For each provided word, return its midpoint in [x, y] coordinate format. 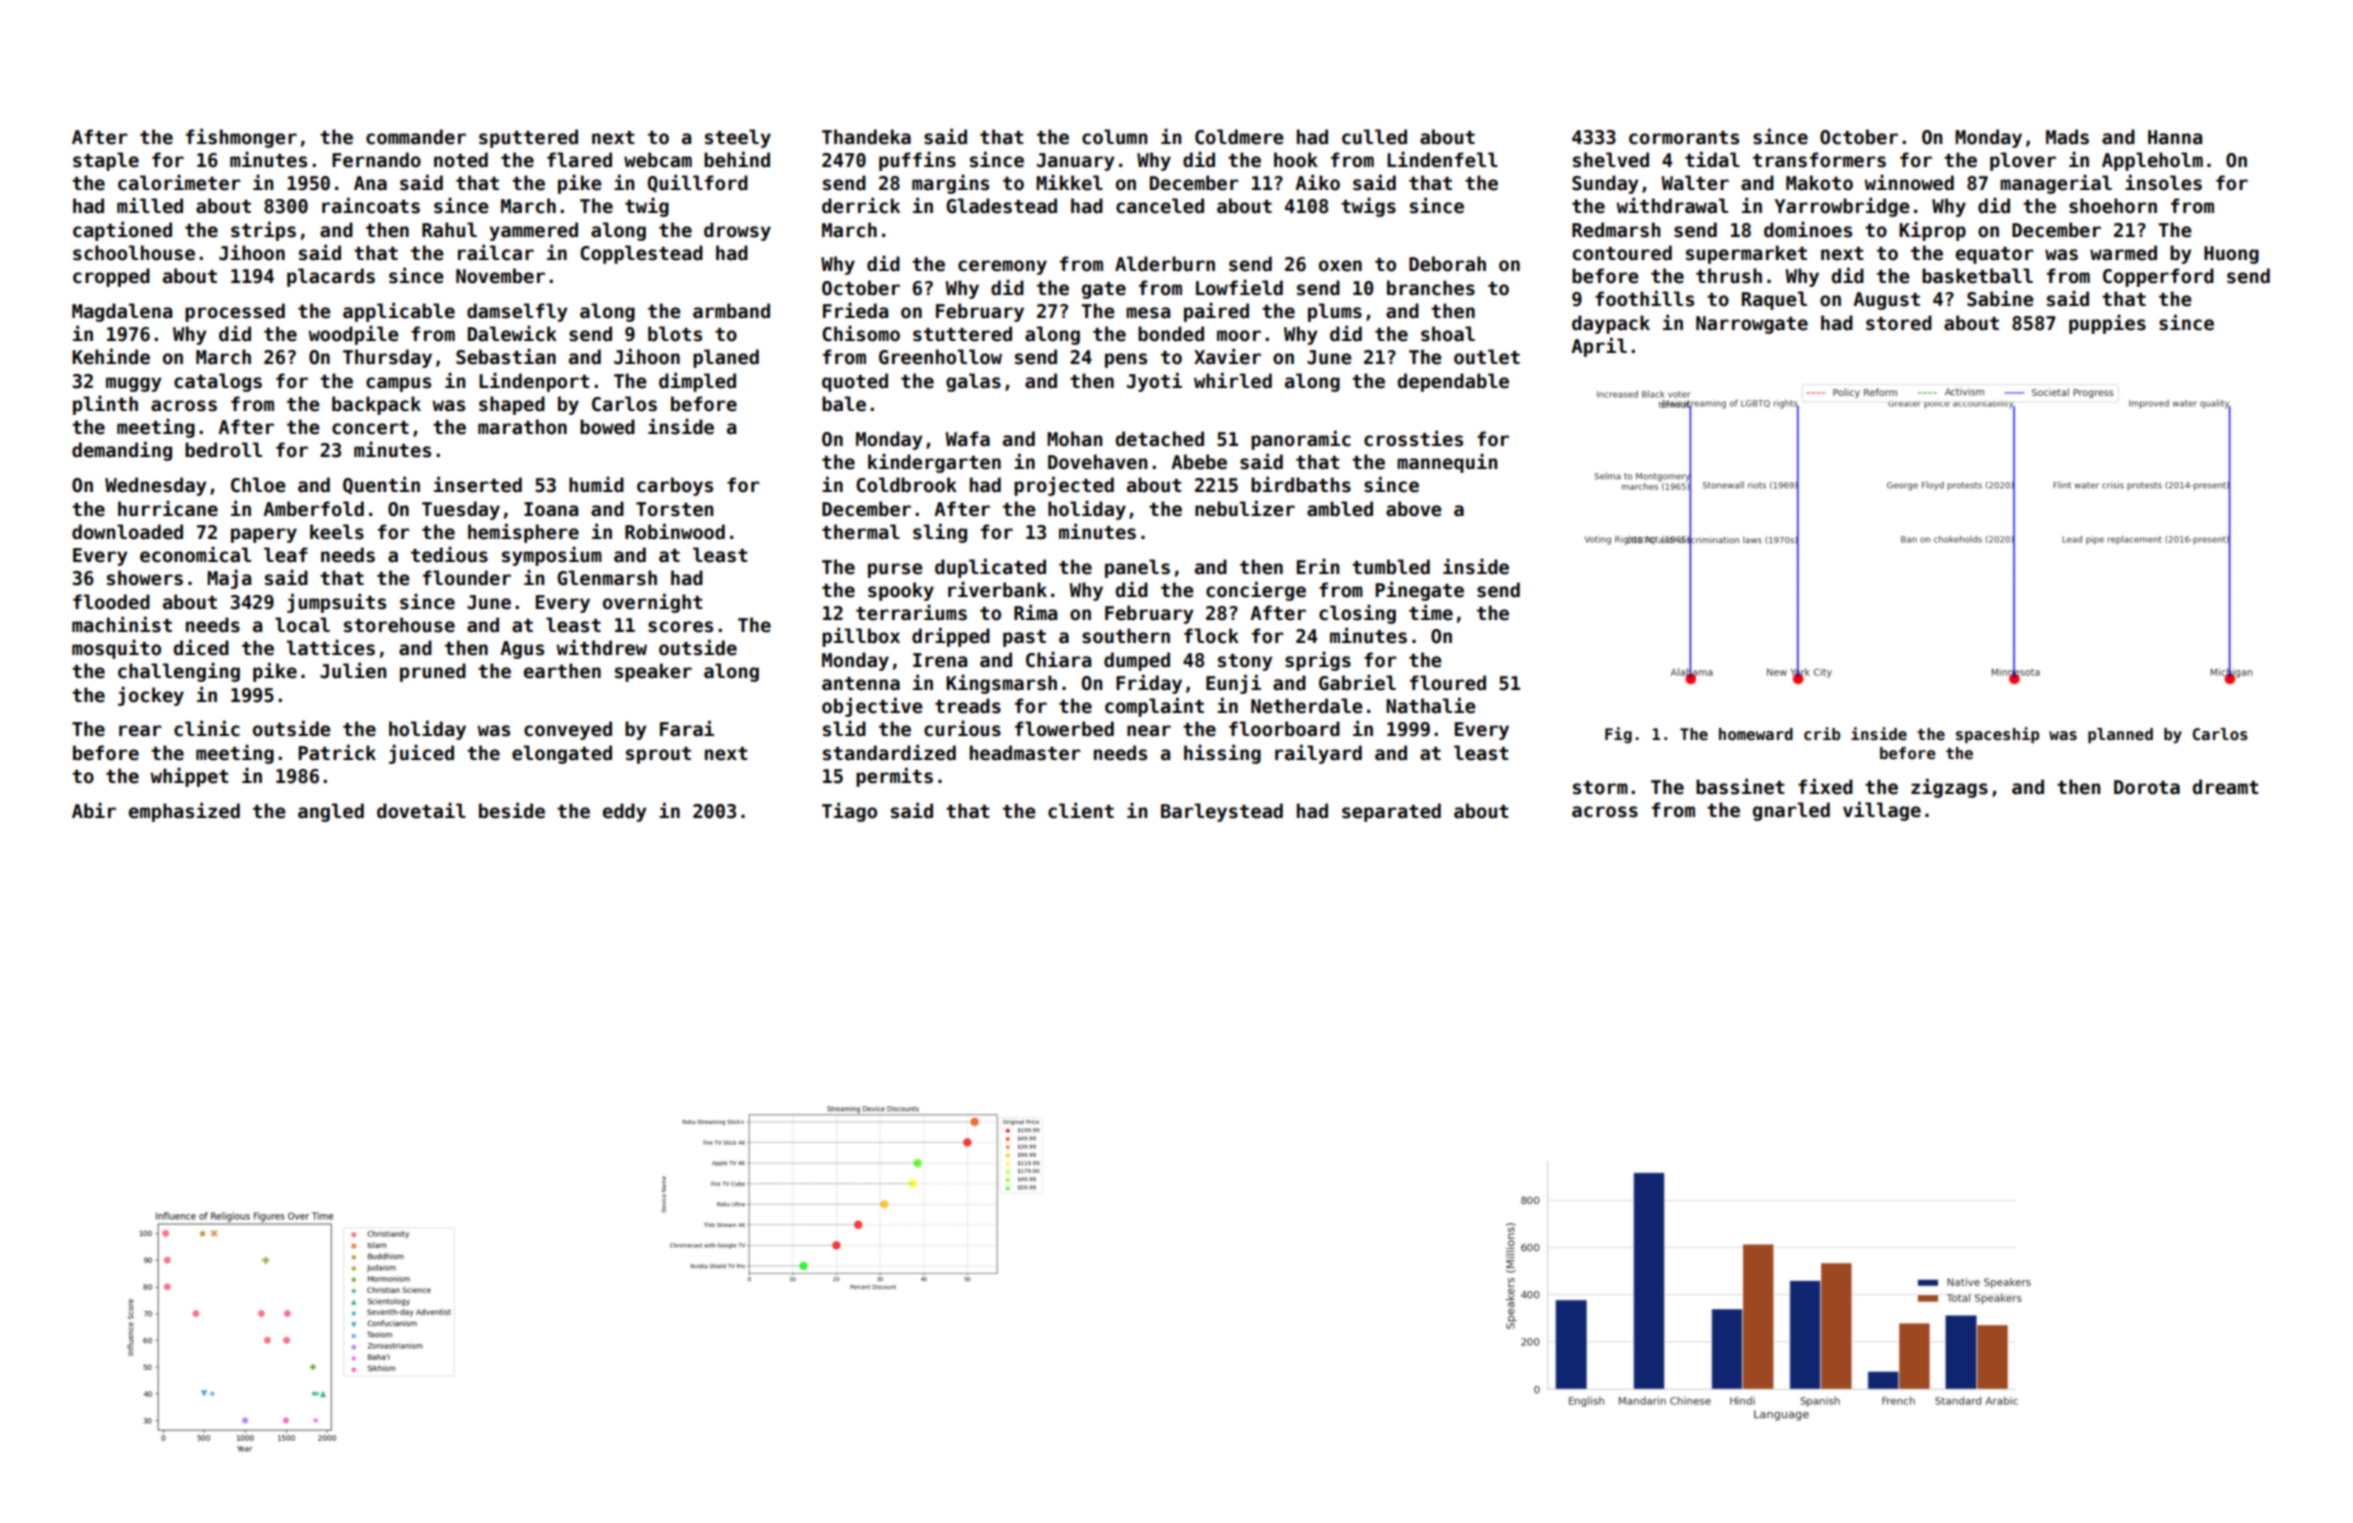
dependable [1453, 382]
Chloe [258, 485]
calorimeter [179, 182]
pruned [433, 672]
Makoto [1819, 183]
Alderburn [1165, 264]
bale [844, 404]
